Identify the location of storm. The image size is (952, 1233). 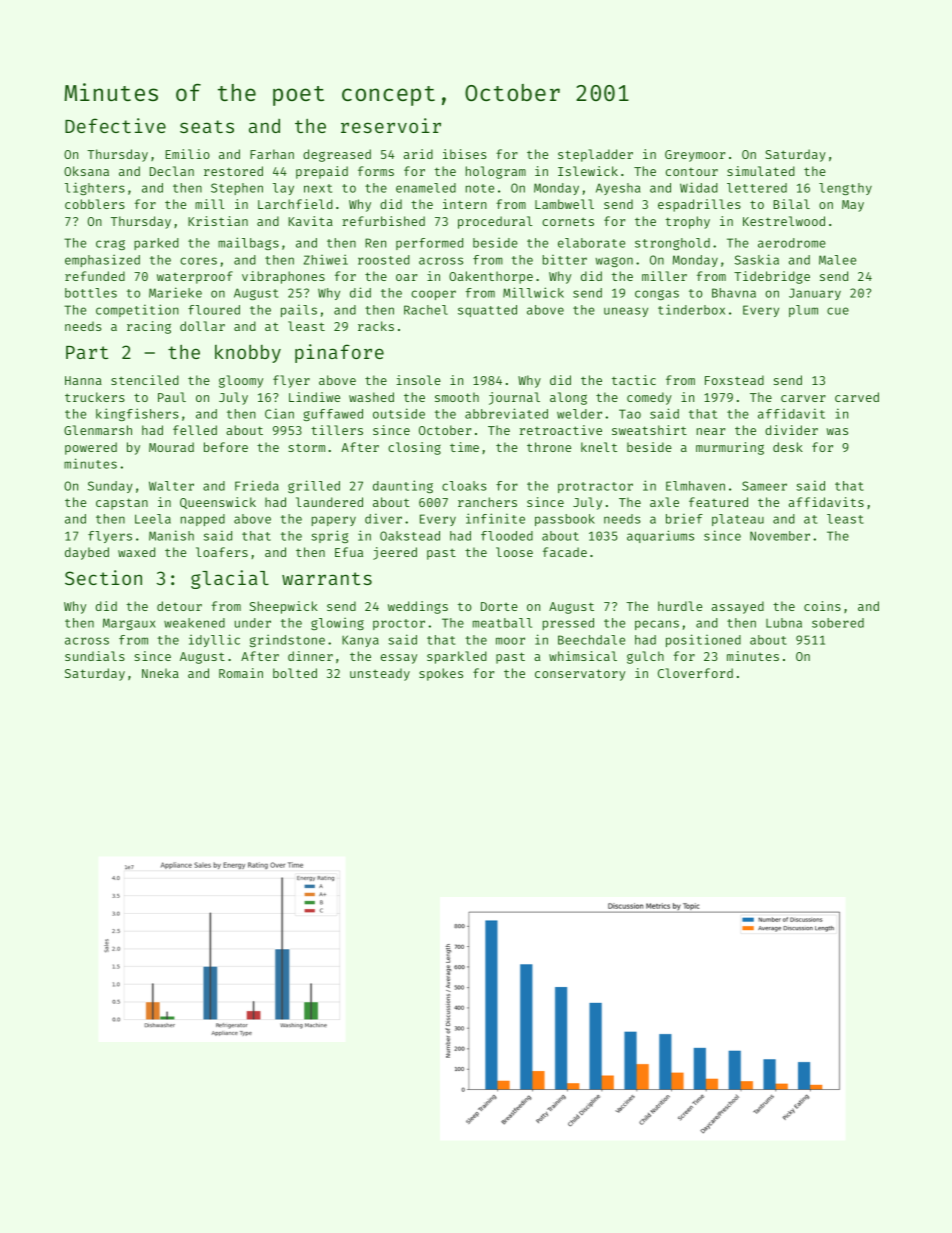
(306, 447).
